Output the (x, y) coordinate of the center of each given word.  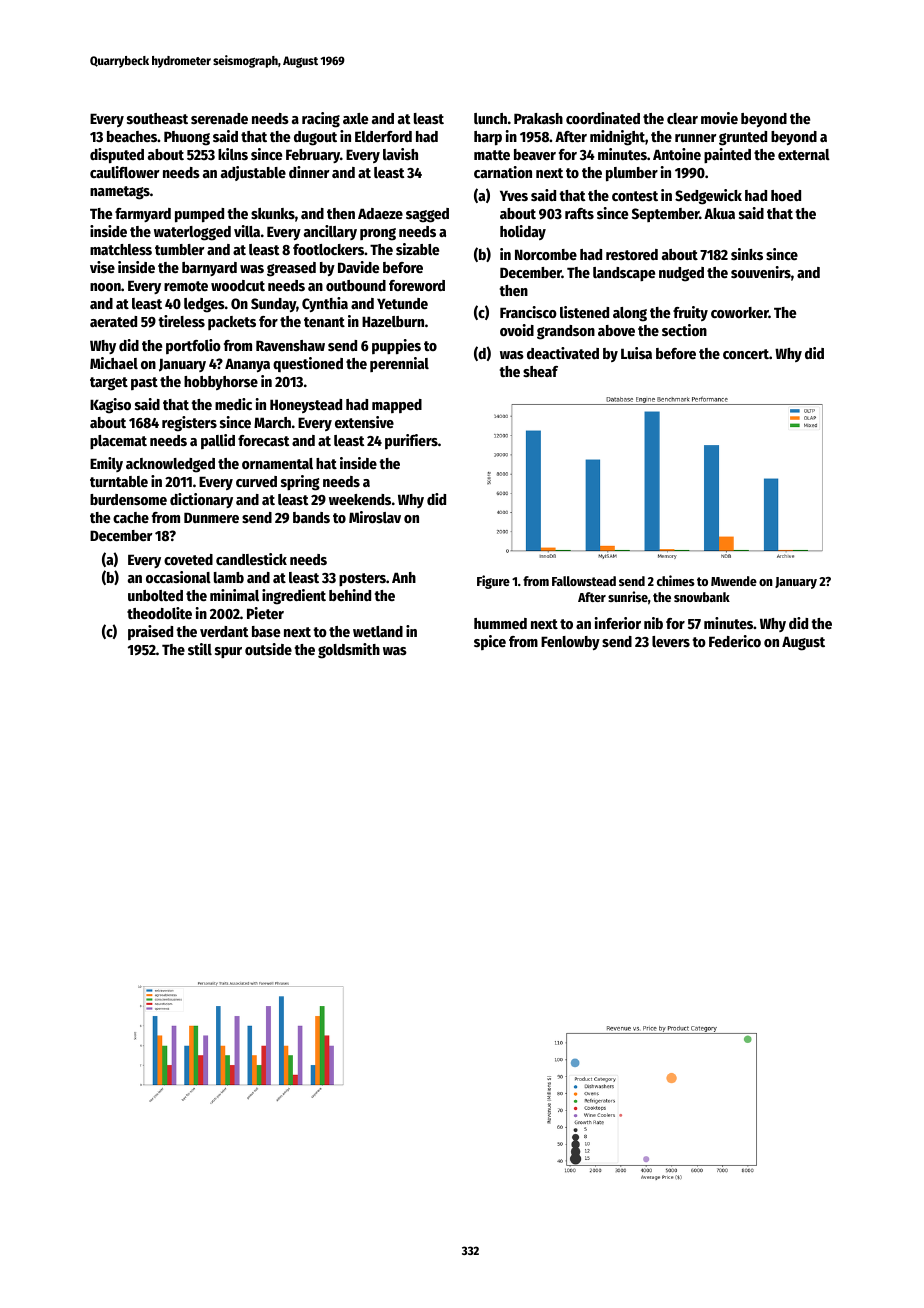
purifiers (411, 441)
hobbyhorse (221, 383)
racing (321, 120)
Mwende (734, 581)
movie (719, 118)
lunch (490, 118)
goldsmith (349, 651)
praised (150, 632)
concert (746, 354)
